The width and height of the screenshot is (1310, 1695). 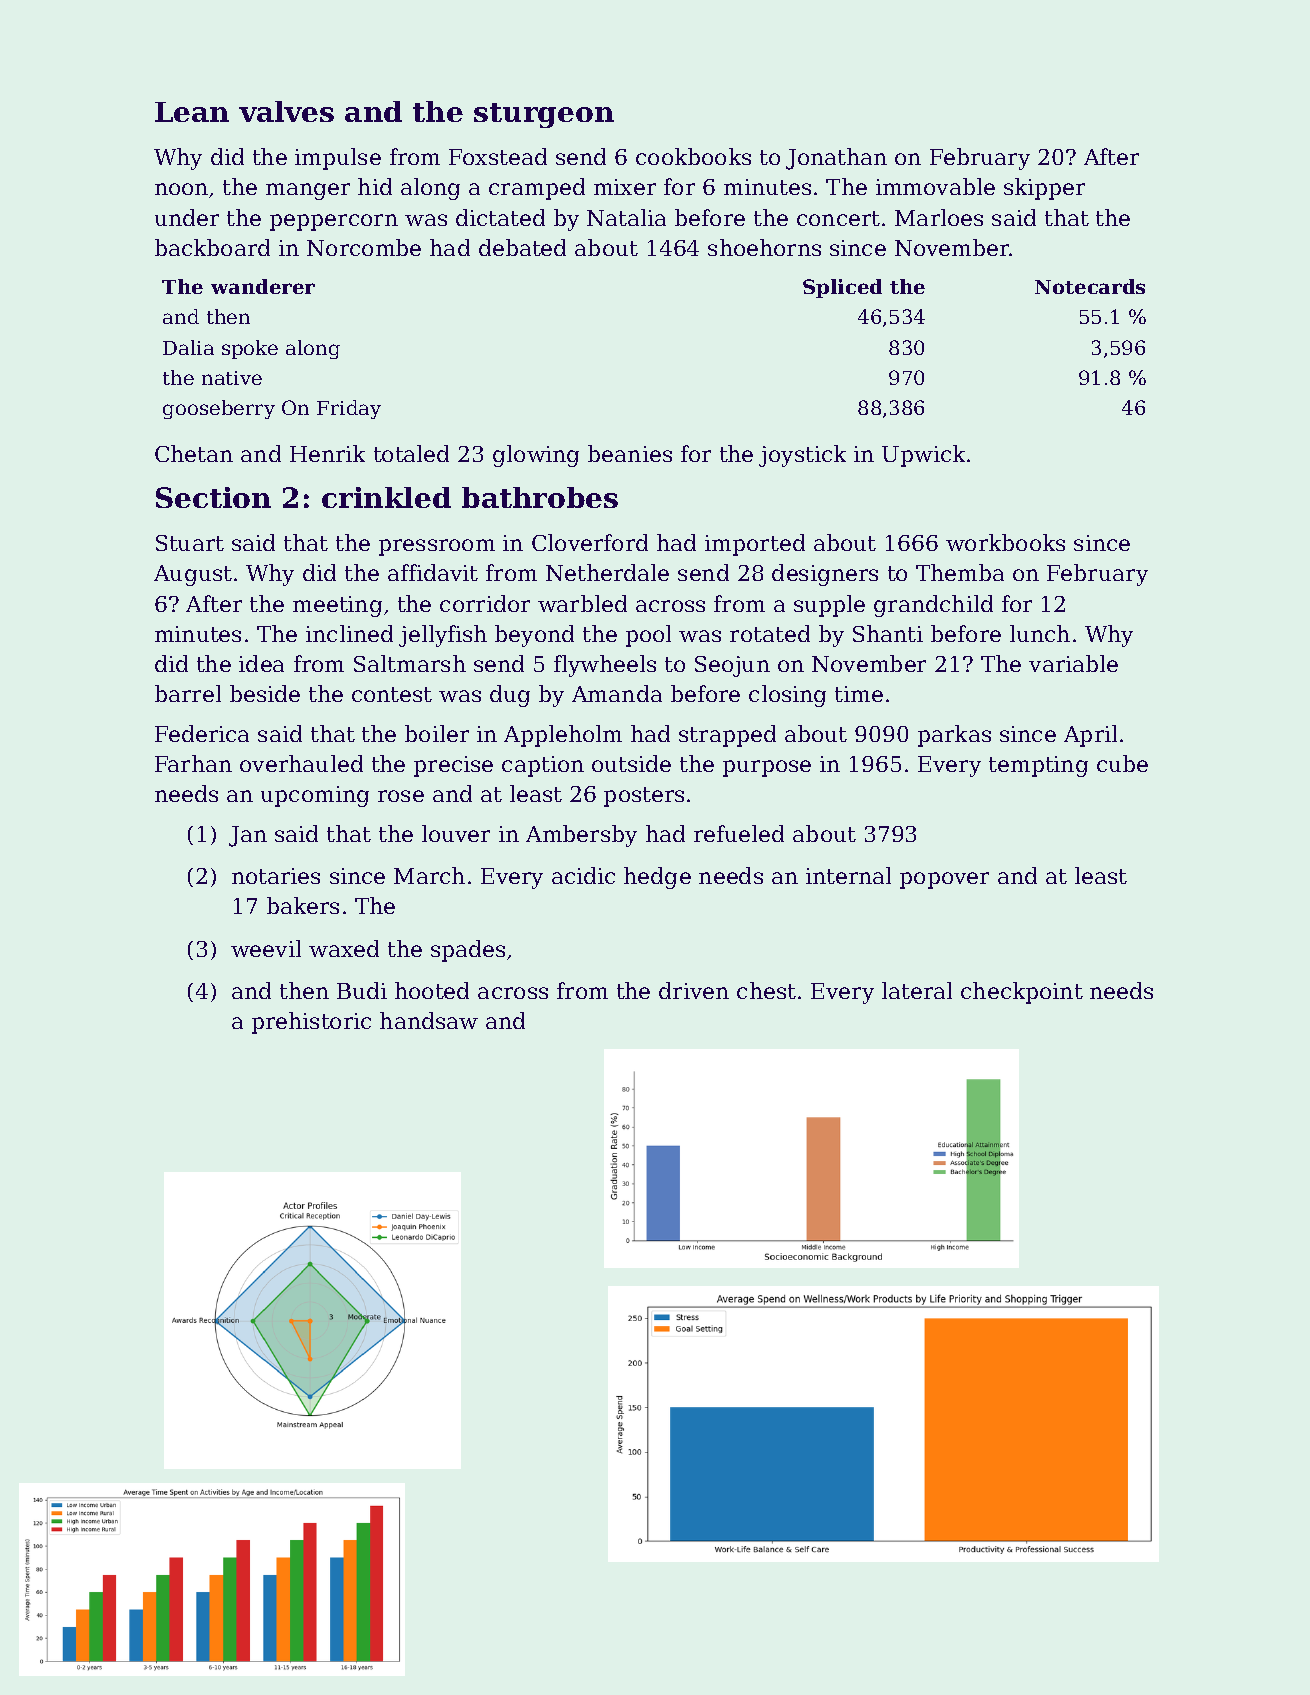 I want to click on valves, so click(x=286, y=111).
